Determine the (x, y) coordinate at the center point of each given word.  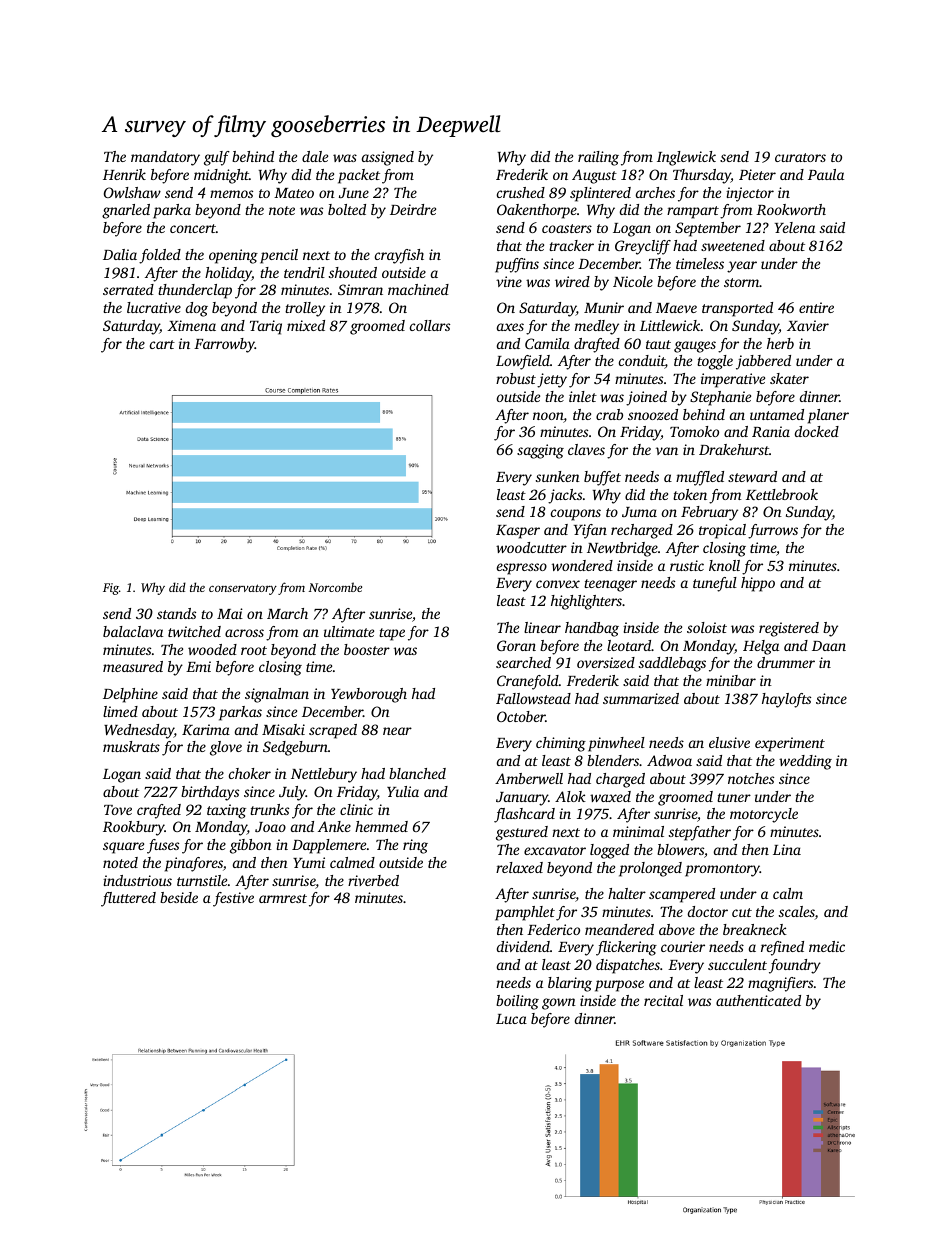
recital (663, 1000)
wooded (212, 649)
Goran (516, 645)
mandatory (165, 158)
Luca (511, 1019)
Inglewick (686, 158)
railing (598, 158)
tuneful (715, 584)
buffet (602, 478)
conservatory (243, 589)
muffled (700, 478)
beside (179, 897)
